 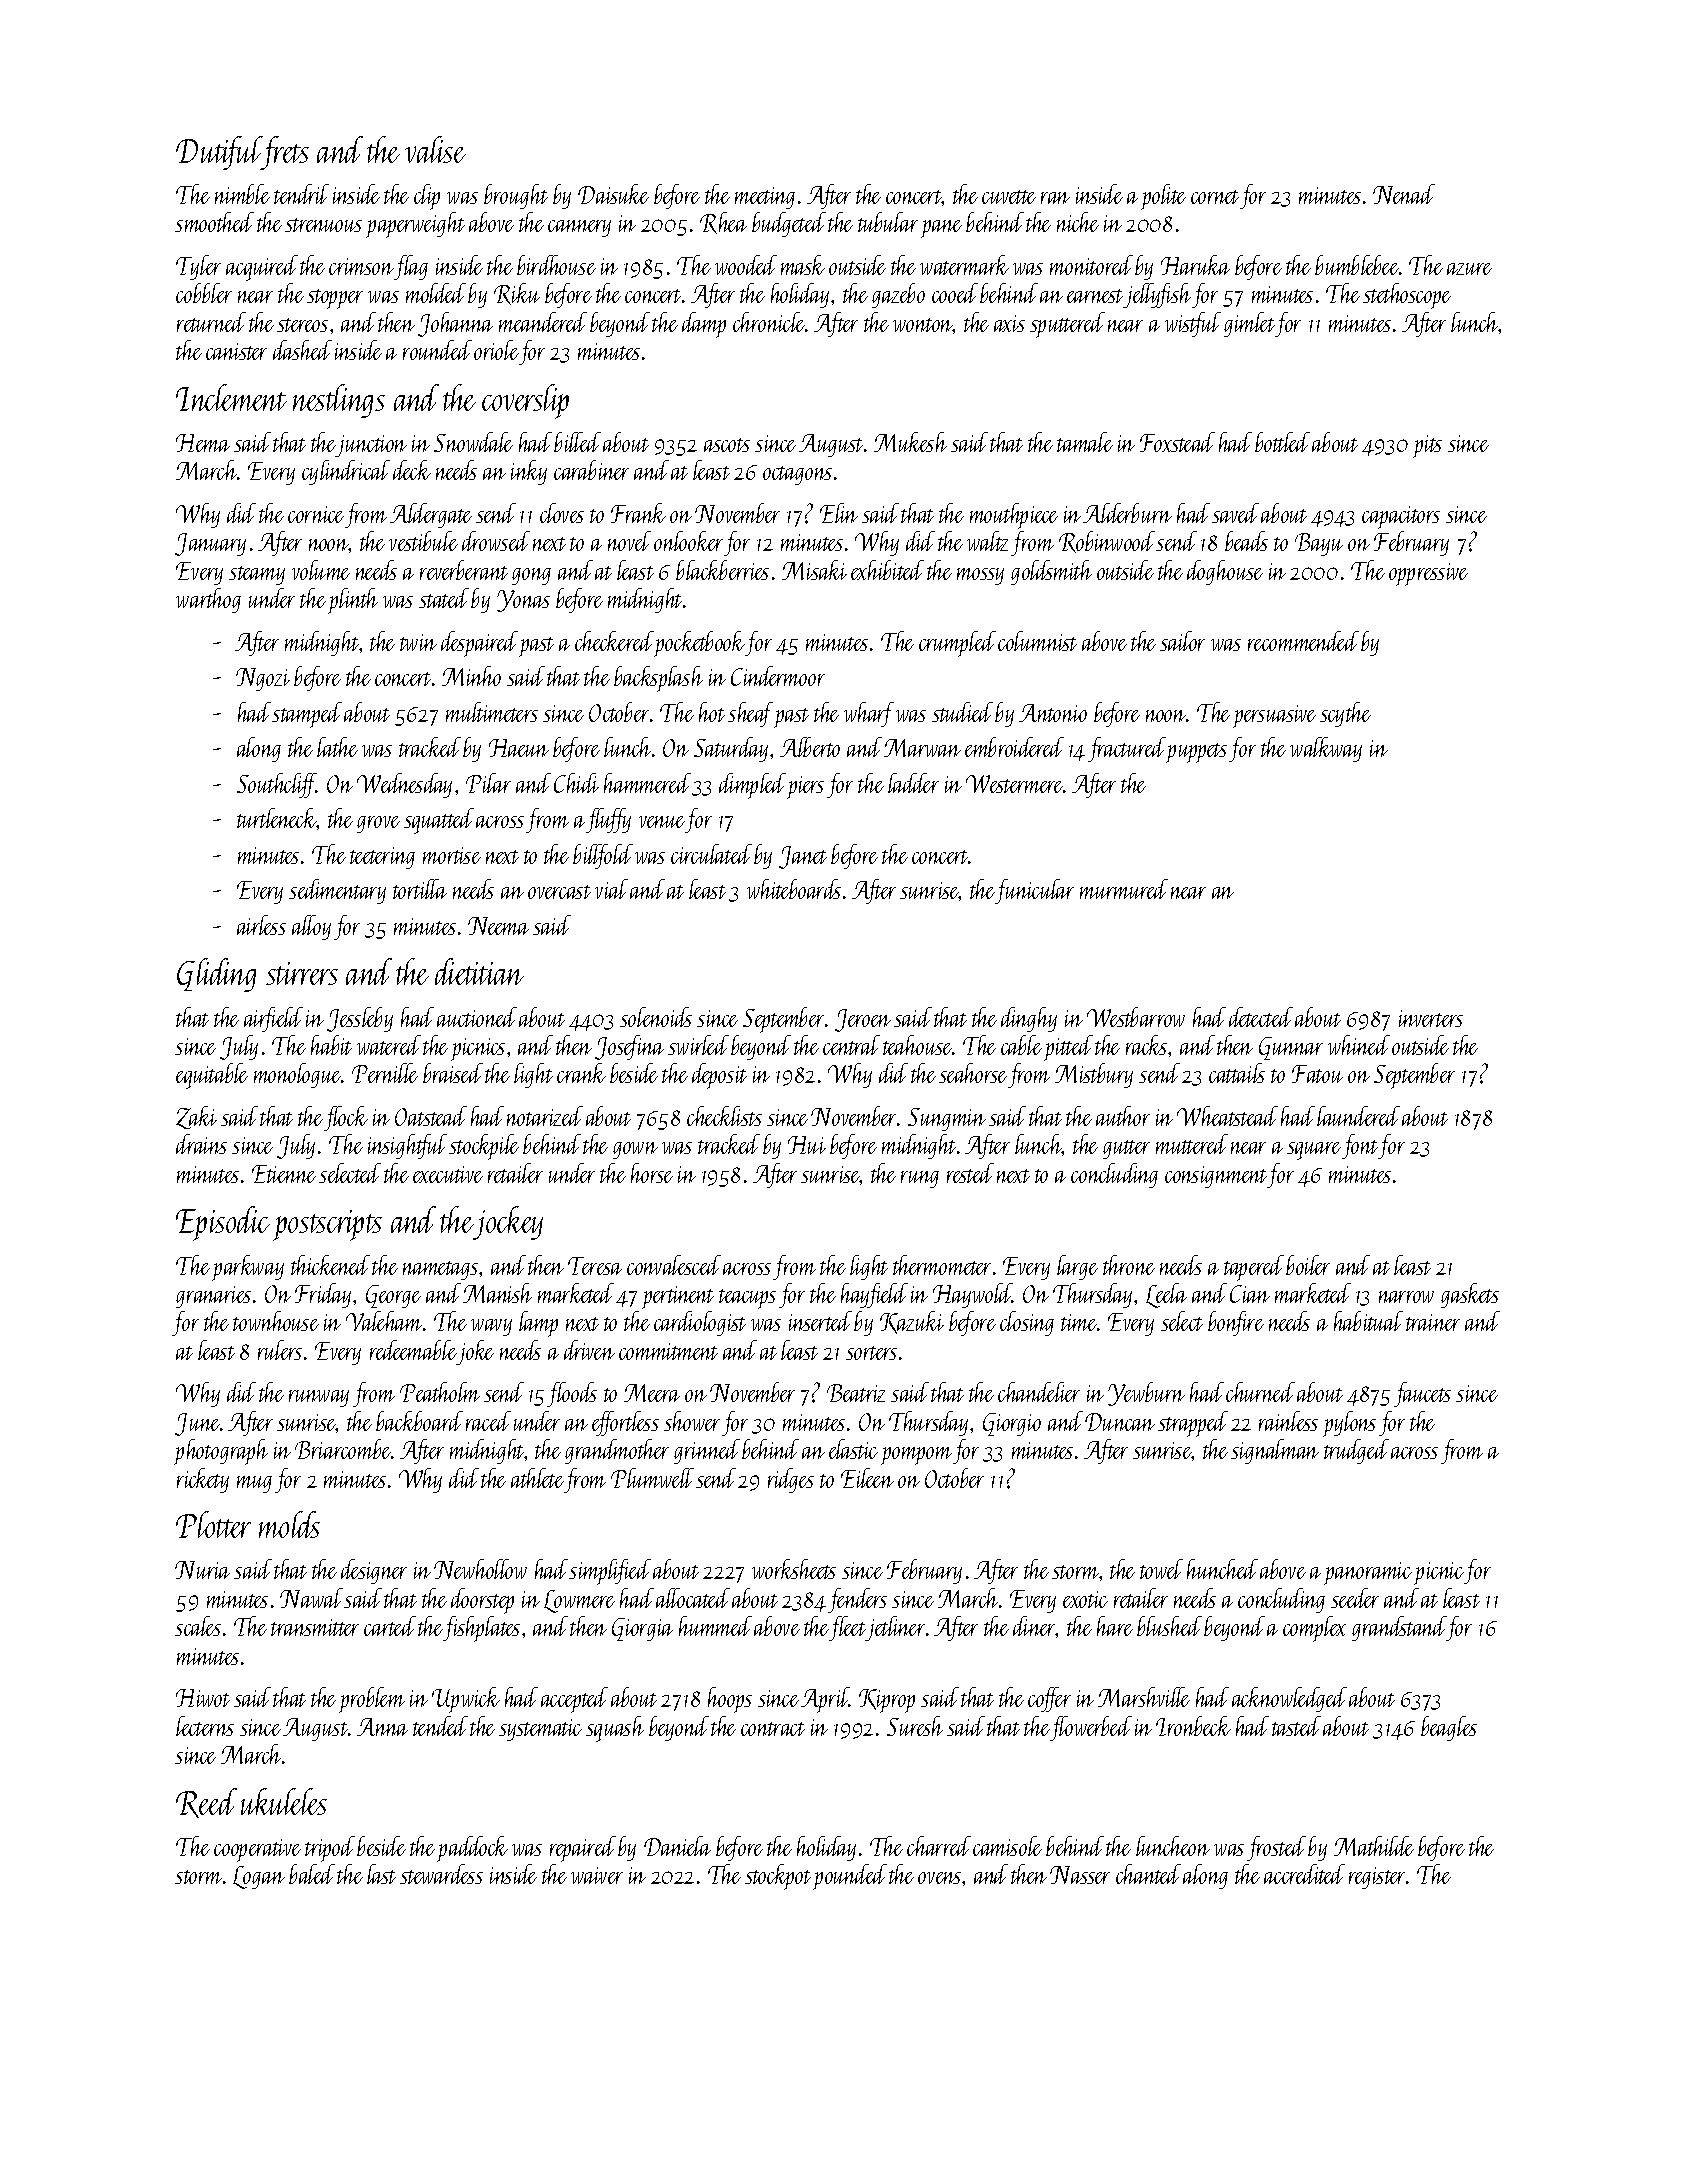 What do you see at coordinates (916, 1456) in the screenshot?
I see `pompom` at bounding box center [916, 1456].
